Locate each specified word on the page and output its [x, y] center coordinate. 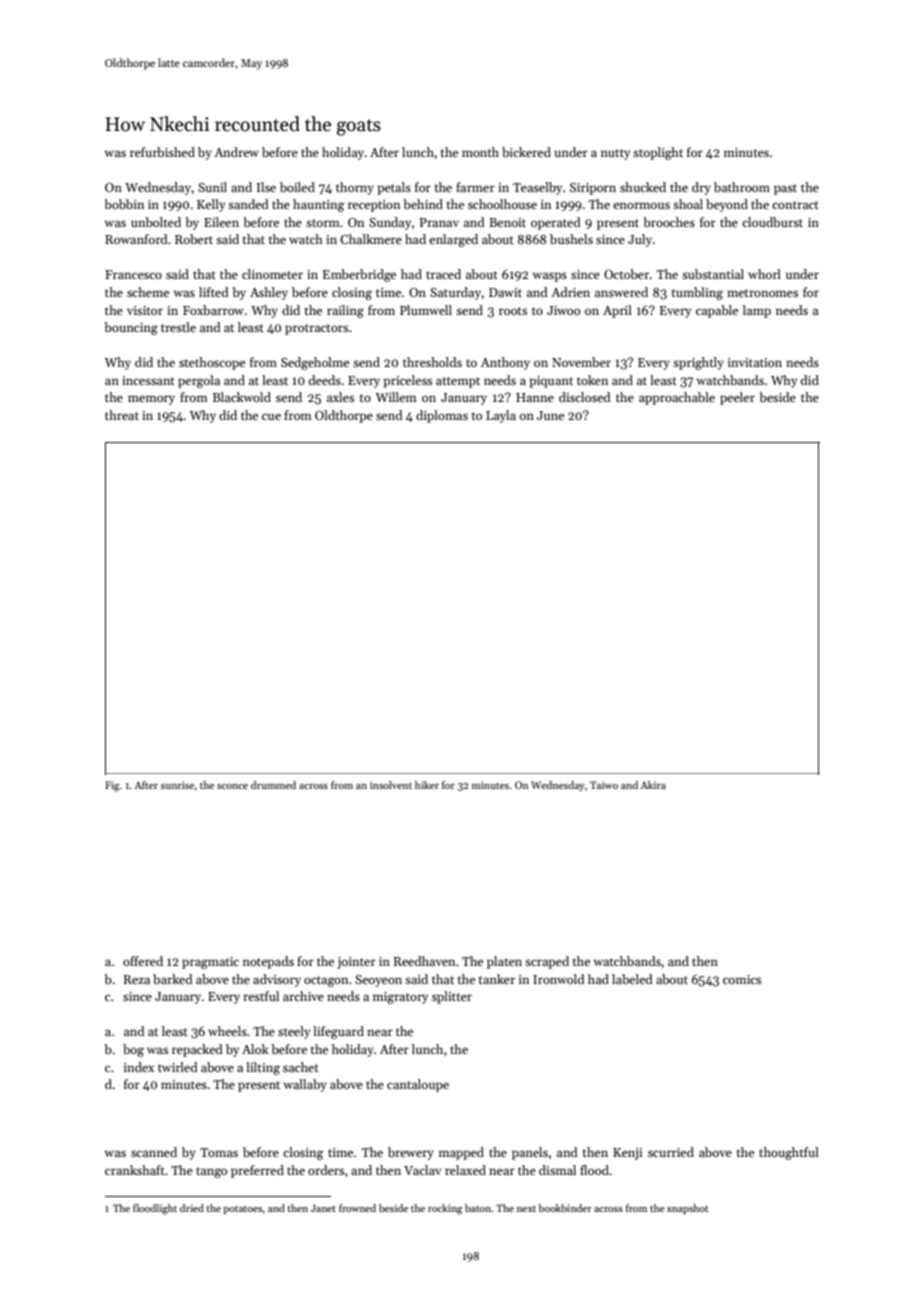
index [139, 1067]
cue [271, 416]
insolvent [391, 785]
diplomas [442, 416]
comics [742, 979]
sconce [232, 786]
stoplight [658, 153]
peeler [737, 398]
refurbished [162, 152]
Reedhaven [424, 961]
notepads [268, 962]
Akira [653, 785]
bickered [526, 152]
